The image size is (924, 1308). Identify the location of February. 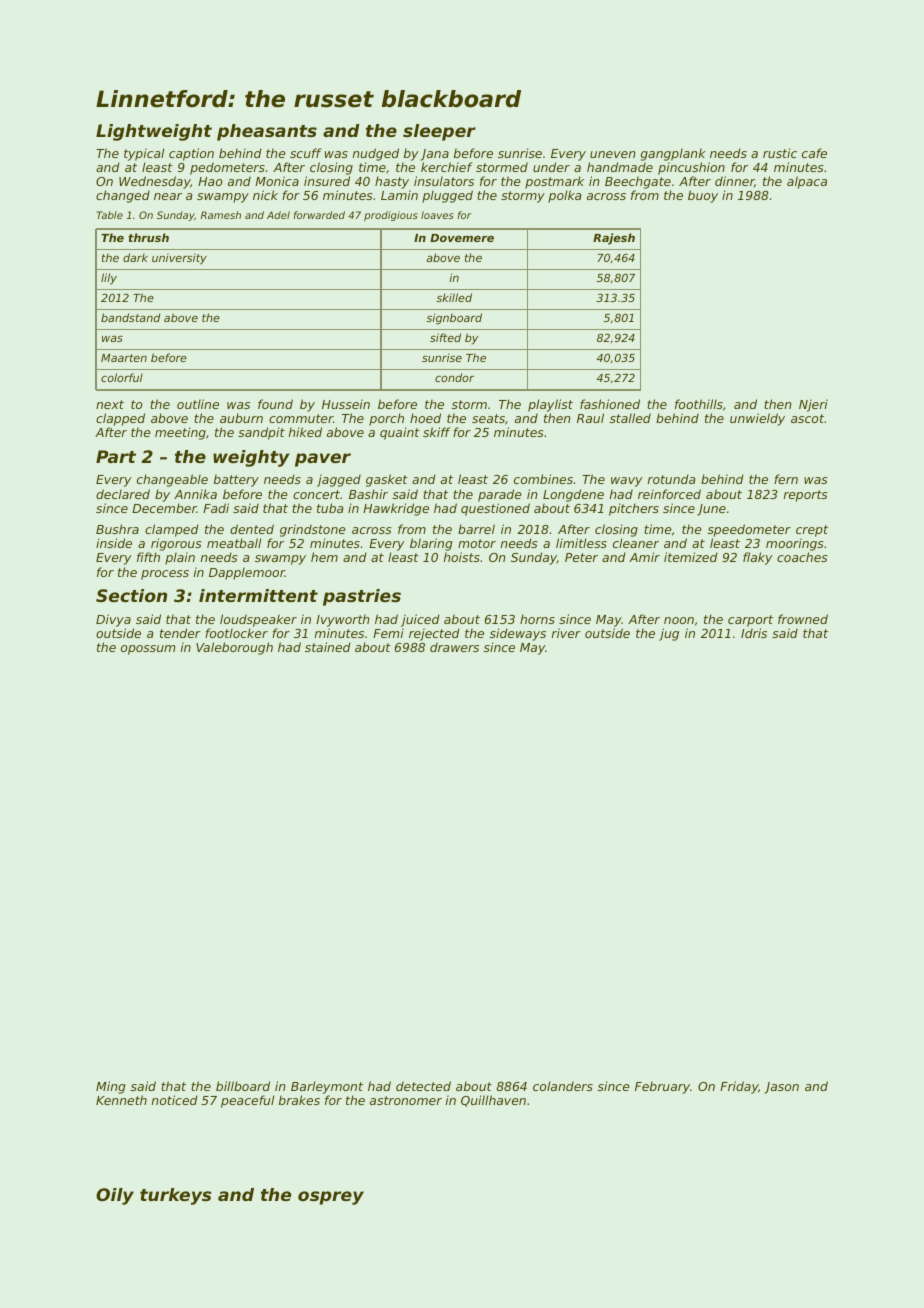
(662, 1087).
